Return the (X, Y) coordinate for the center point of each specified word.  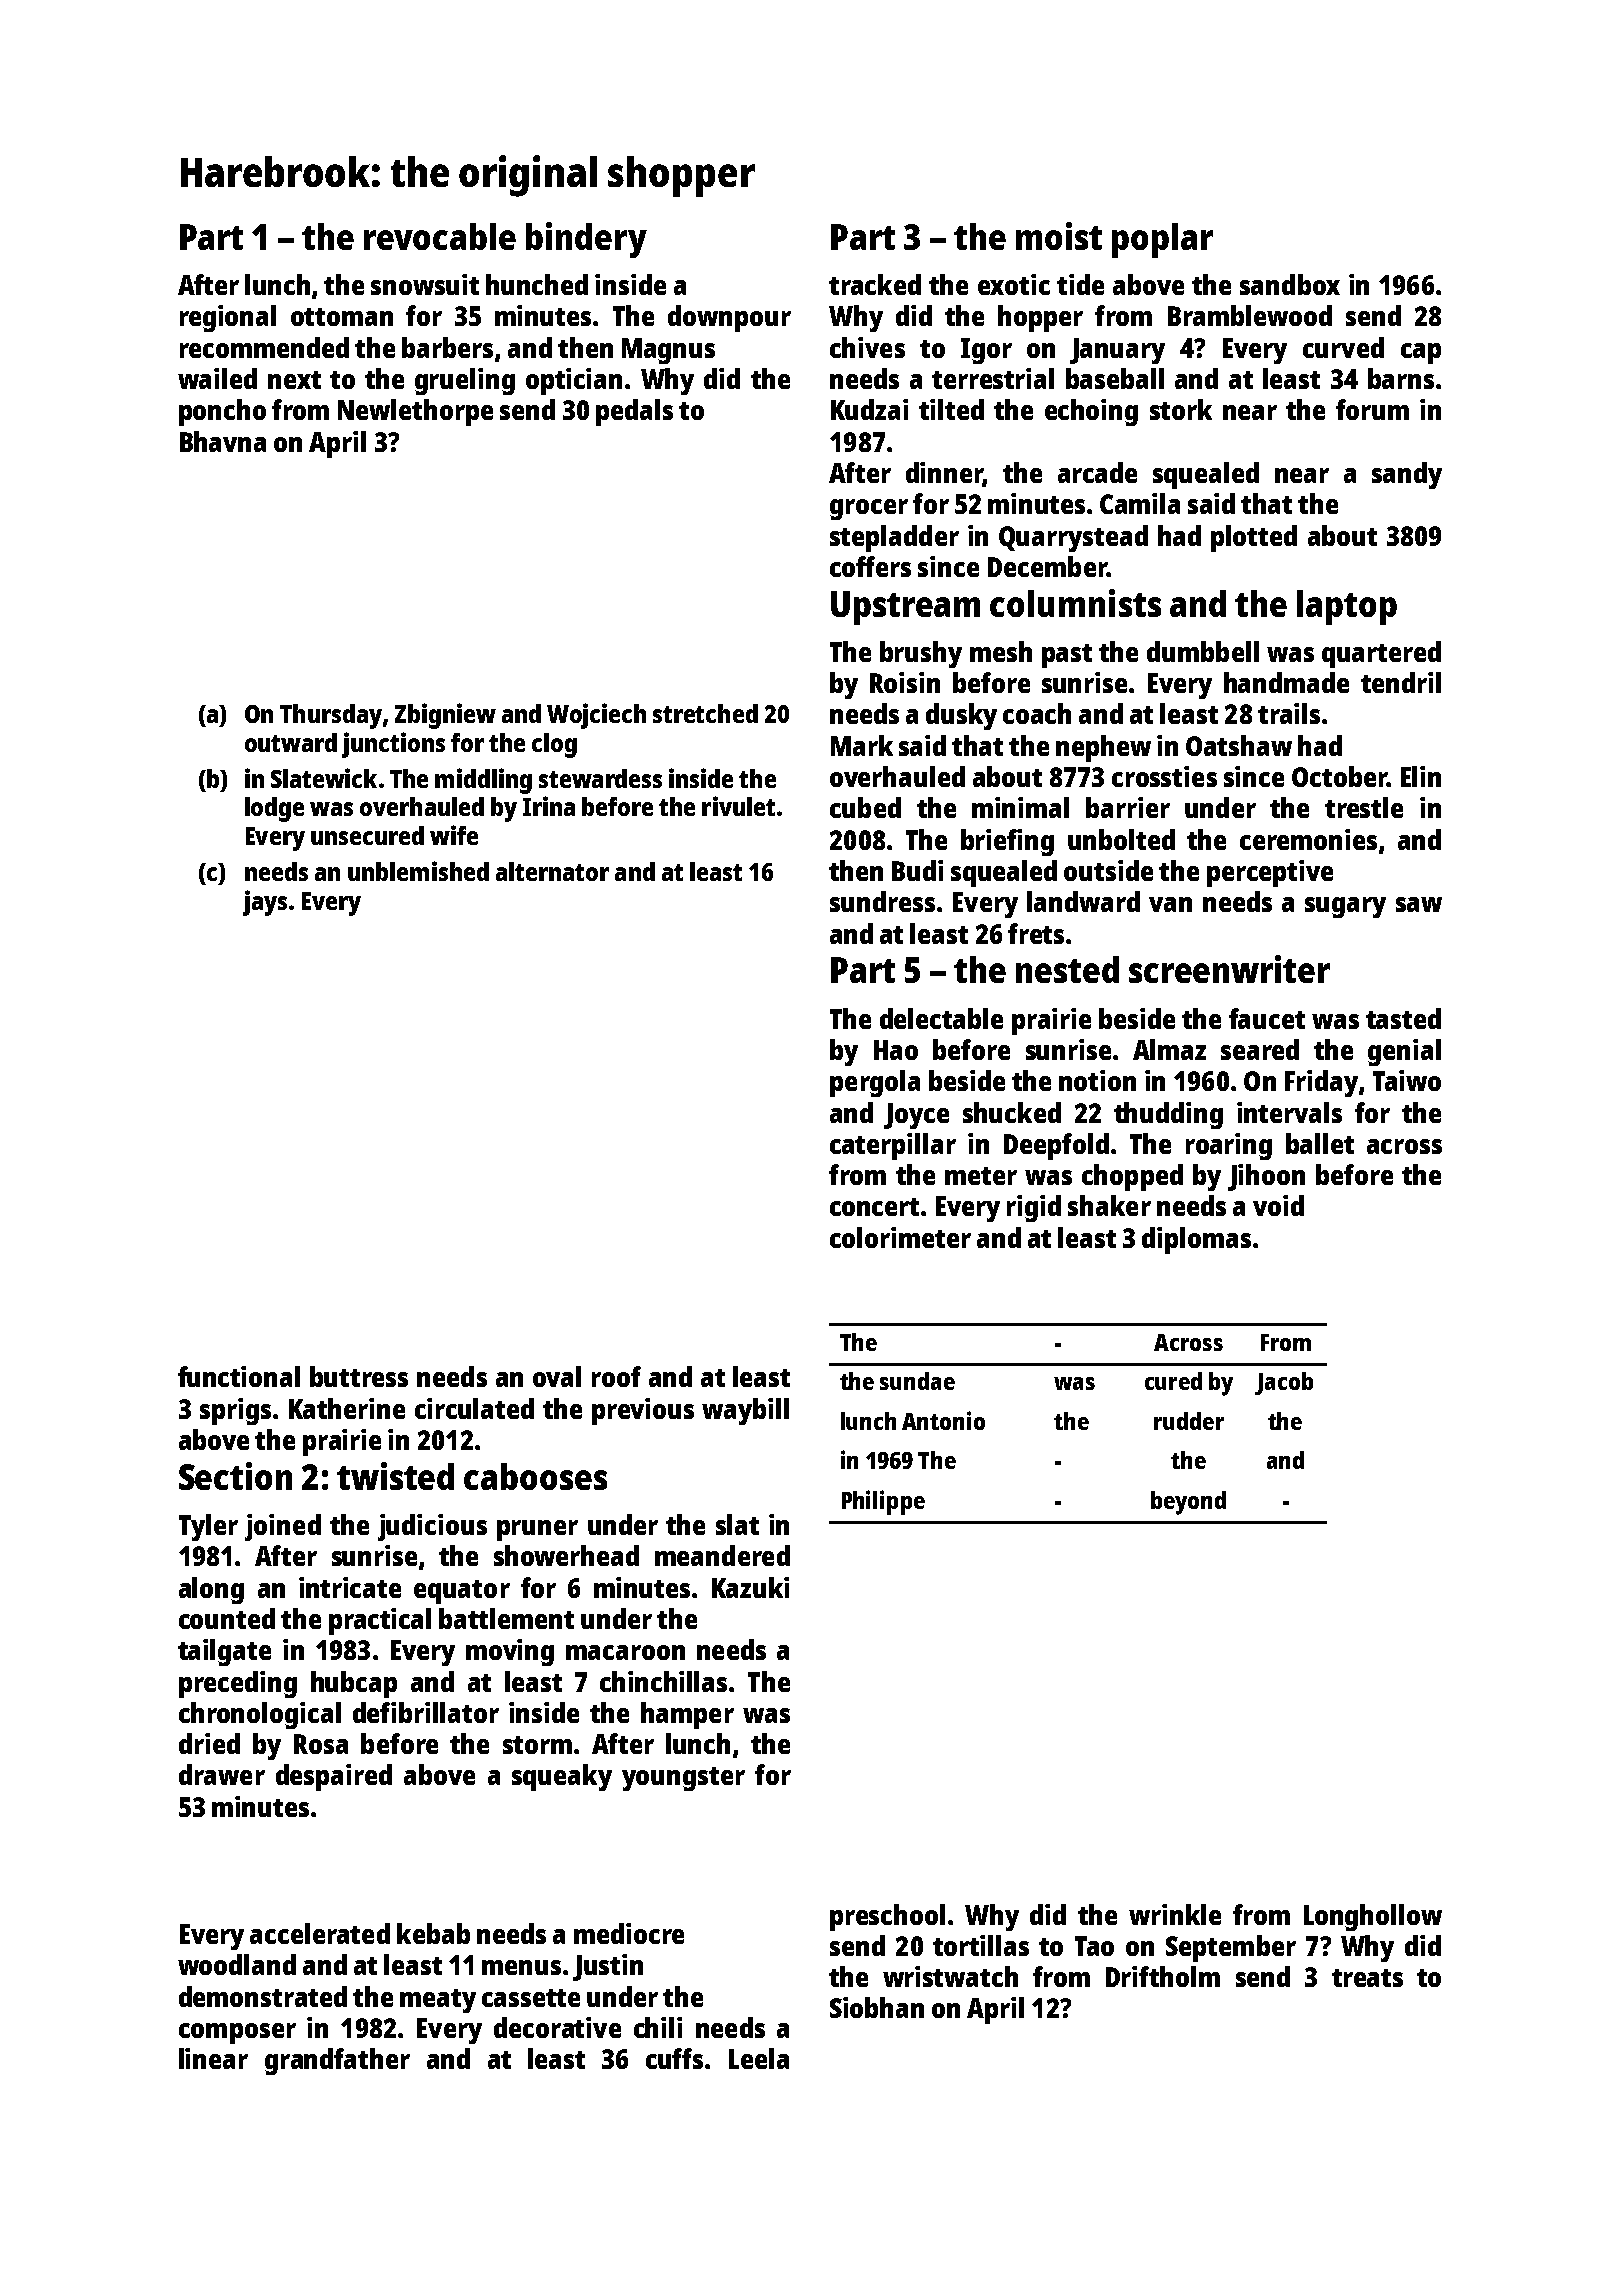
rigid (1034, 1208)
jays (265, 903)
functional (239, 1376)
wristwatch (950, 1976)
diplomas (1196, 1240)
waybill (745, 1411)
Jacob (1284, 1383)
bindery (586, 240)
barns (1401, 378)
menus (521, 1967)
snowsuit (425, 284)
